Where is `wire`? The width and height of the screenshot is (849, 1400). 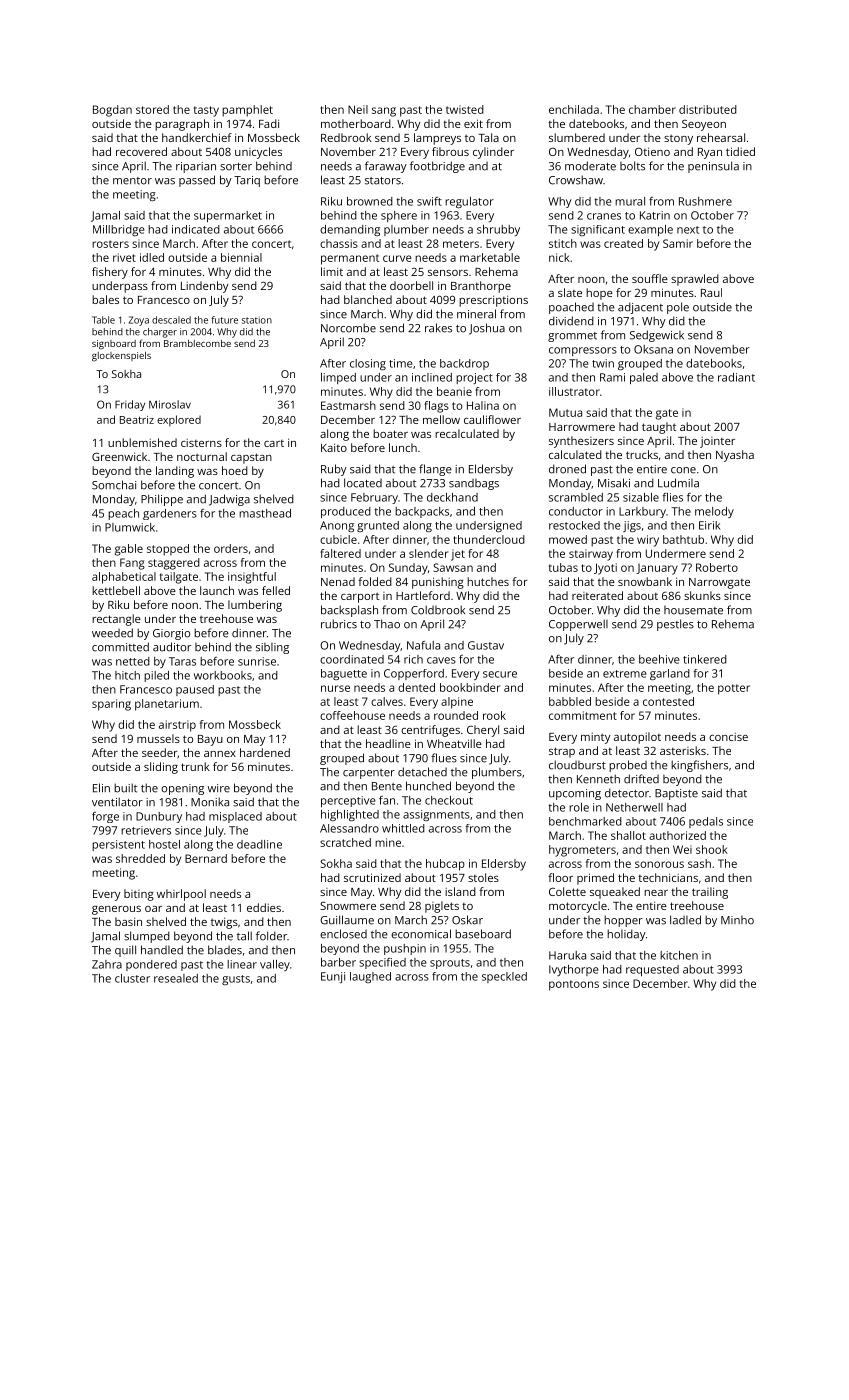
wire is located at coordinates (219, 788).
